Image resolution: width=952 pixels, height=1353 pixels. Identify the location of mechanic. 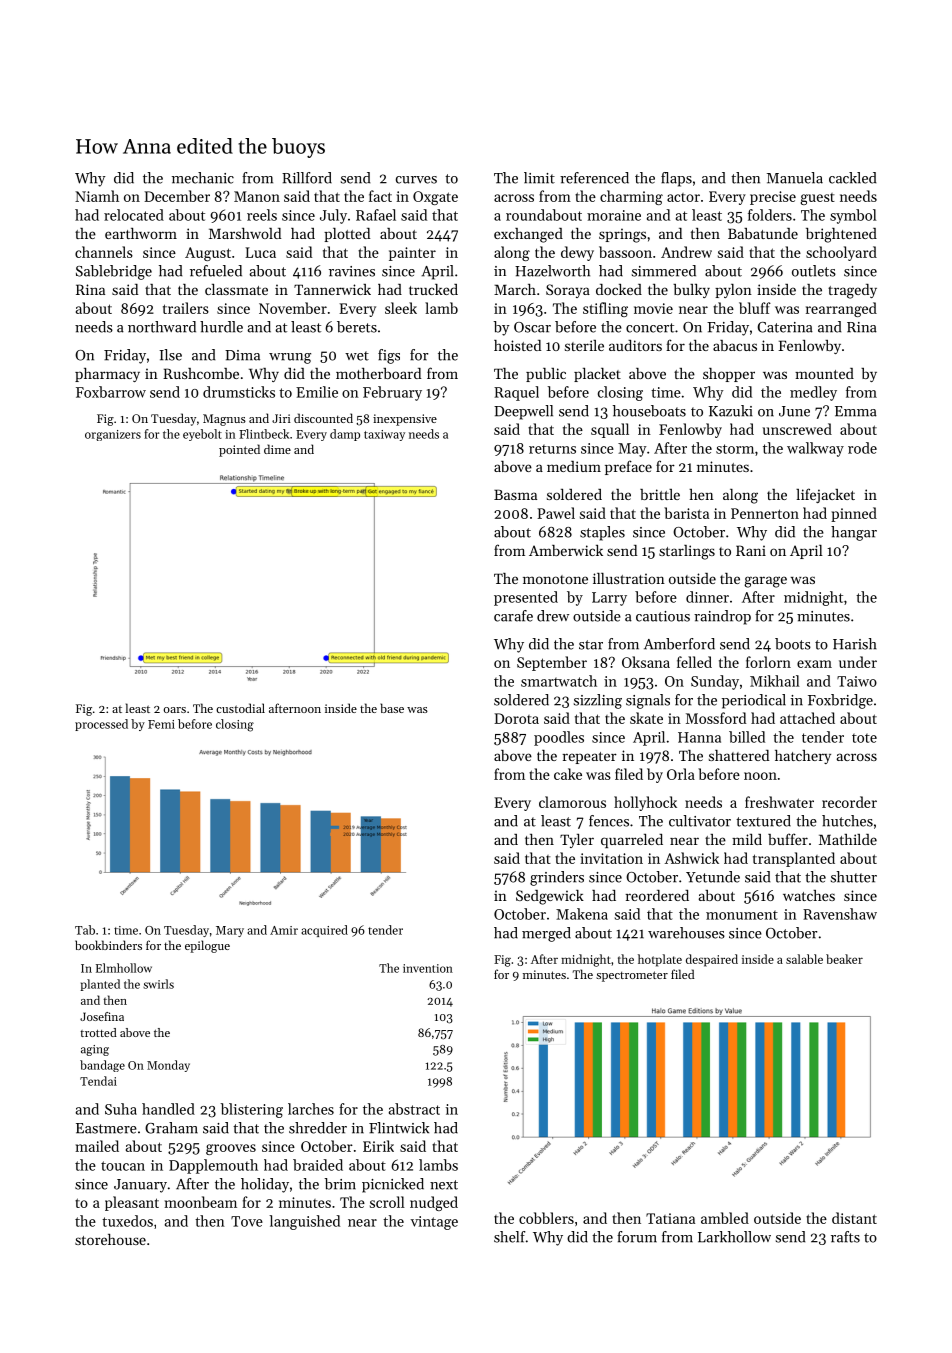
(203, 178).
